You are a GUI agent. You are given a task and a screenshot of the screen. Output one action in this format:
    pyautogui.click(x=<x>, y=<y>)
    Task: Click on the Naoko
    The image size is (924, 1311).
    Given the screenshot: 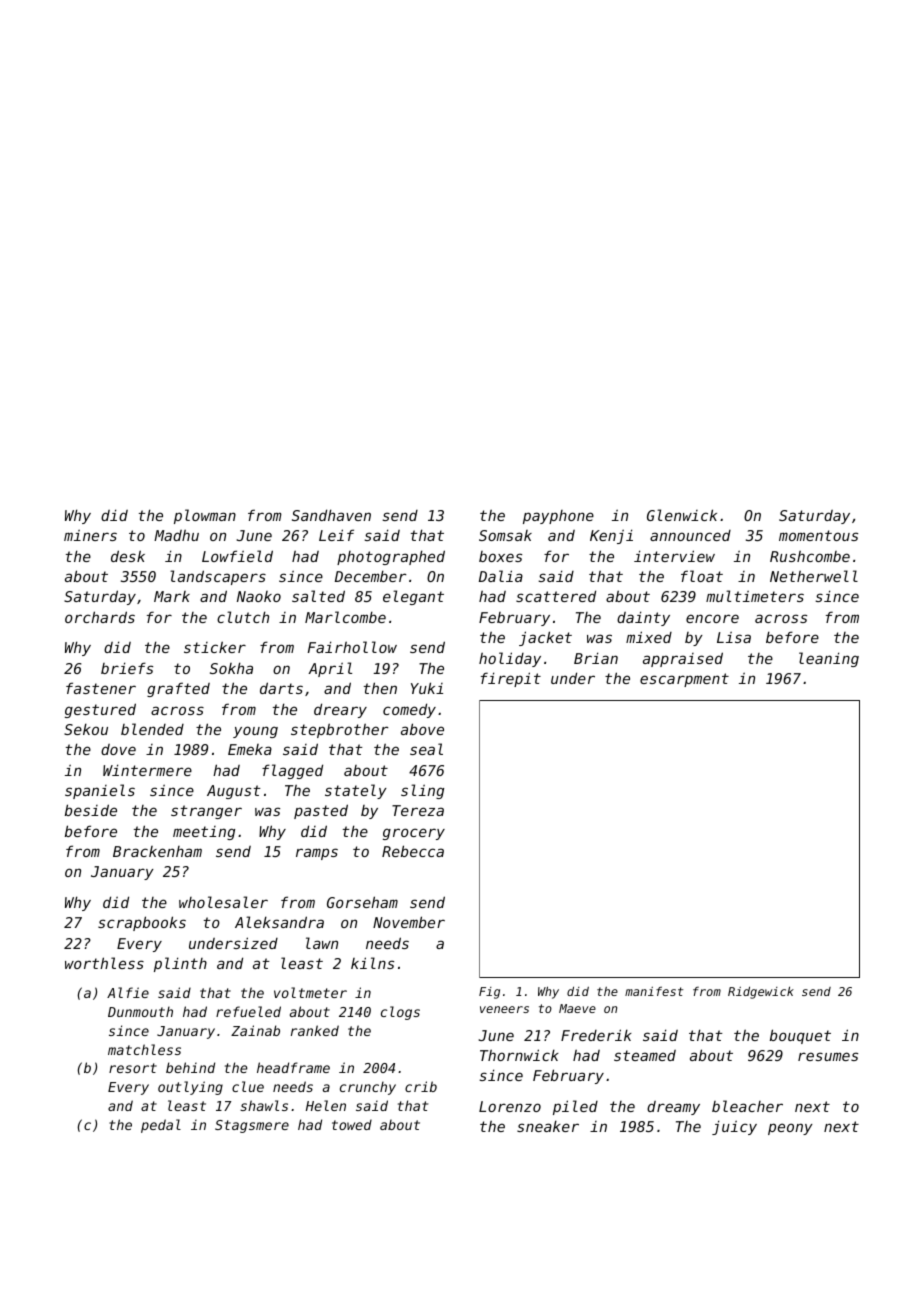 What is the action you would take?
    pyautogui.click(x=259, y=596)
